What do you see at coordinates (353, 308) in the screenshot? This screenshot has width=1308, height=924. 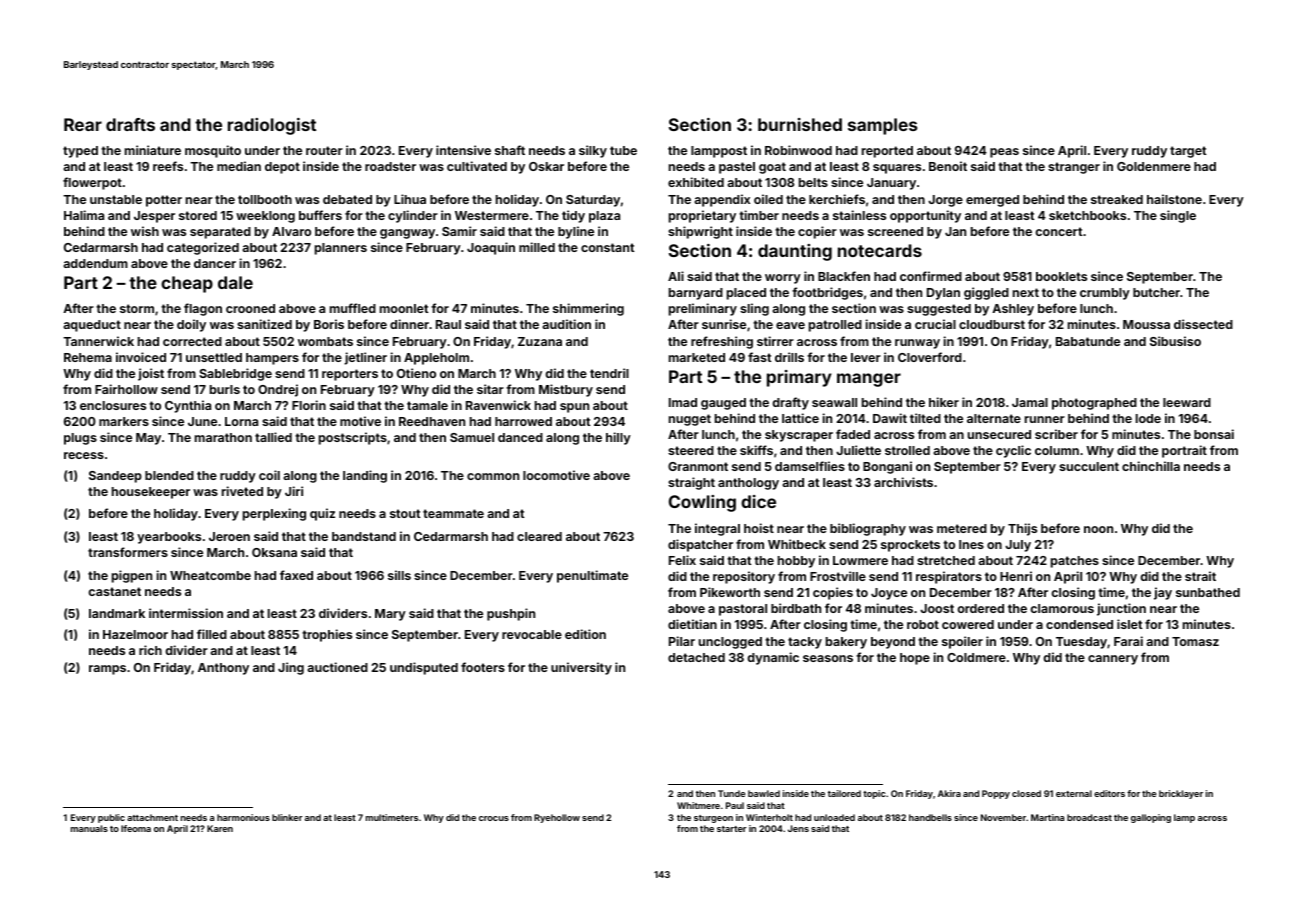 I see `muffled` at bounding box center [353, 308].
